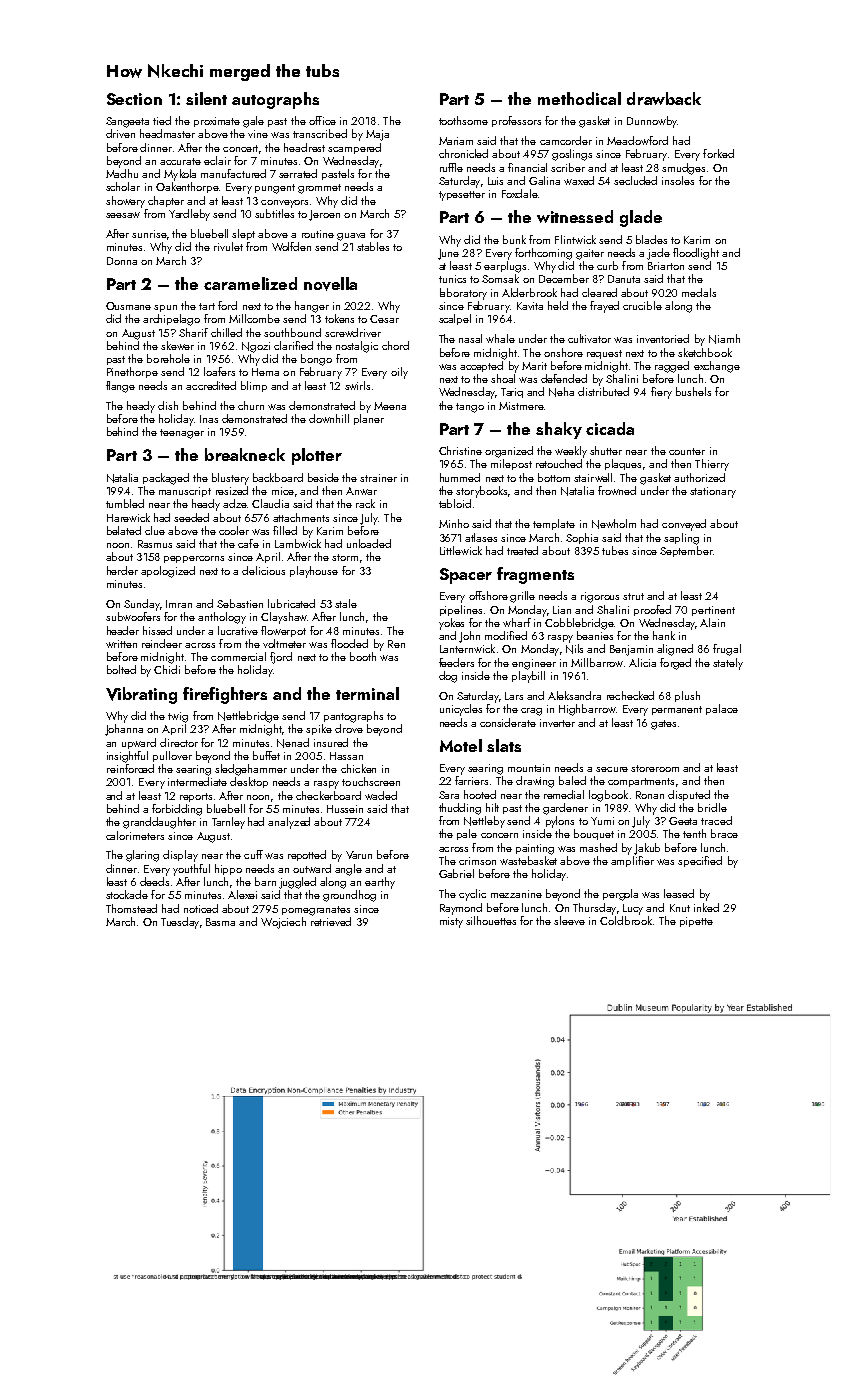 Image resolution: width=849 pixels, height=1400 pixels. I want to click on reinforced, so click(130, 768).
